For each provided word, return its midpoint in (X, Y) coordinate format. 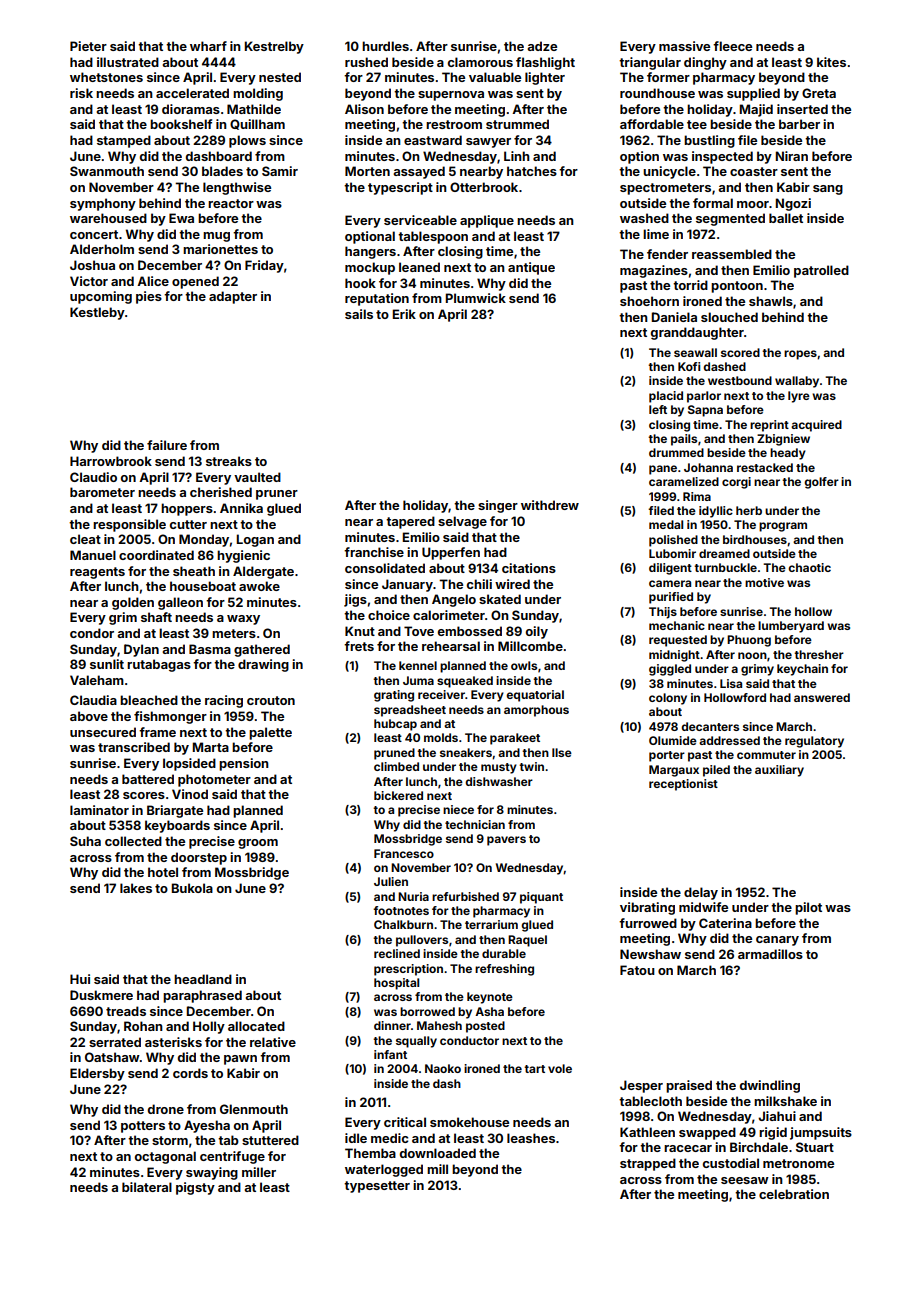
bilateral (147, 1187)
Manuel (93, 555)
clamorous (480, 62)
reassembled (732, 254)
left (658, 409)
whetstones (106, 77)
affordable (652, 124)
